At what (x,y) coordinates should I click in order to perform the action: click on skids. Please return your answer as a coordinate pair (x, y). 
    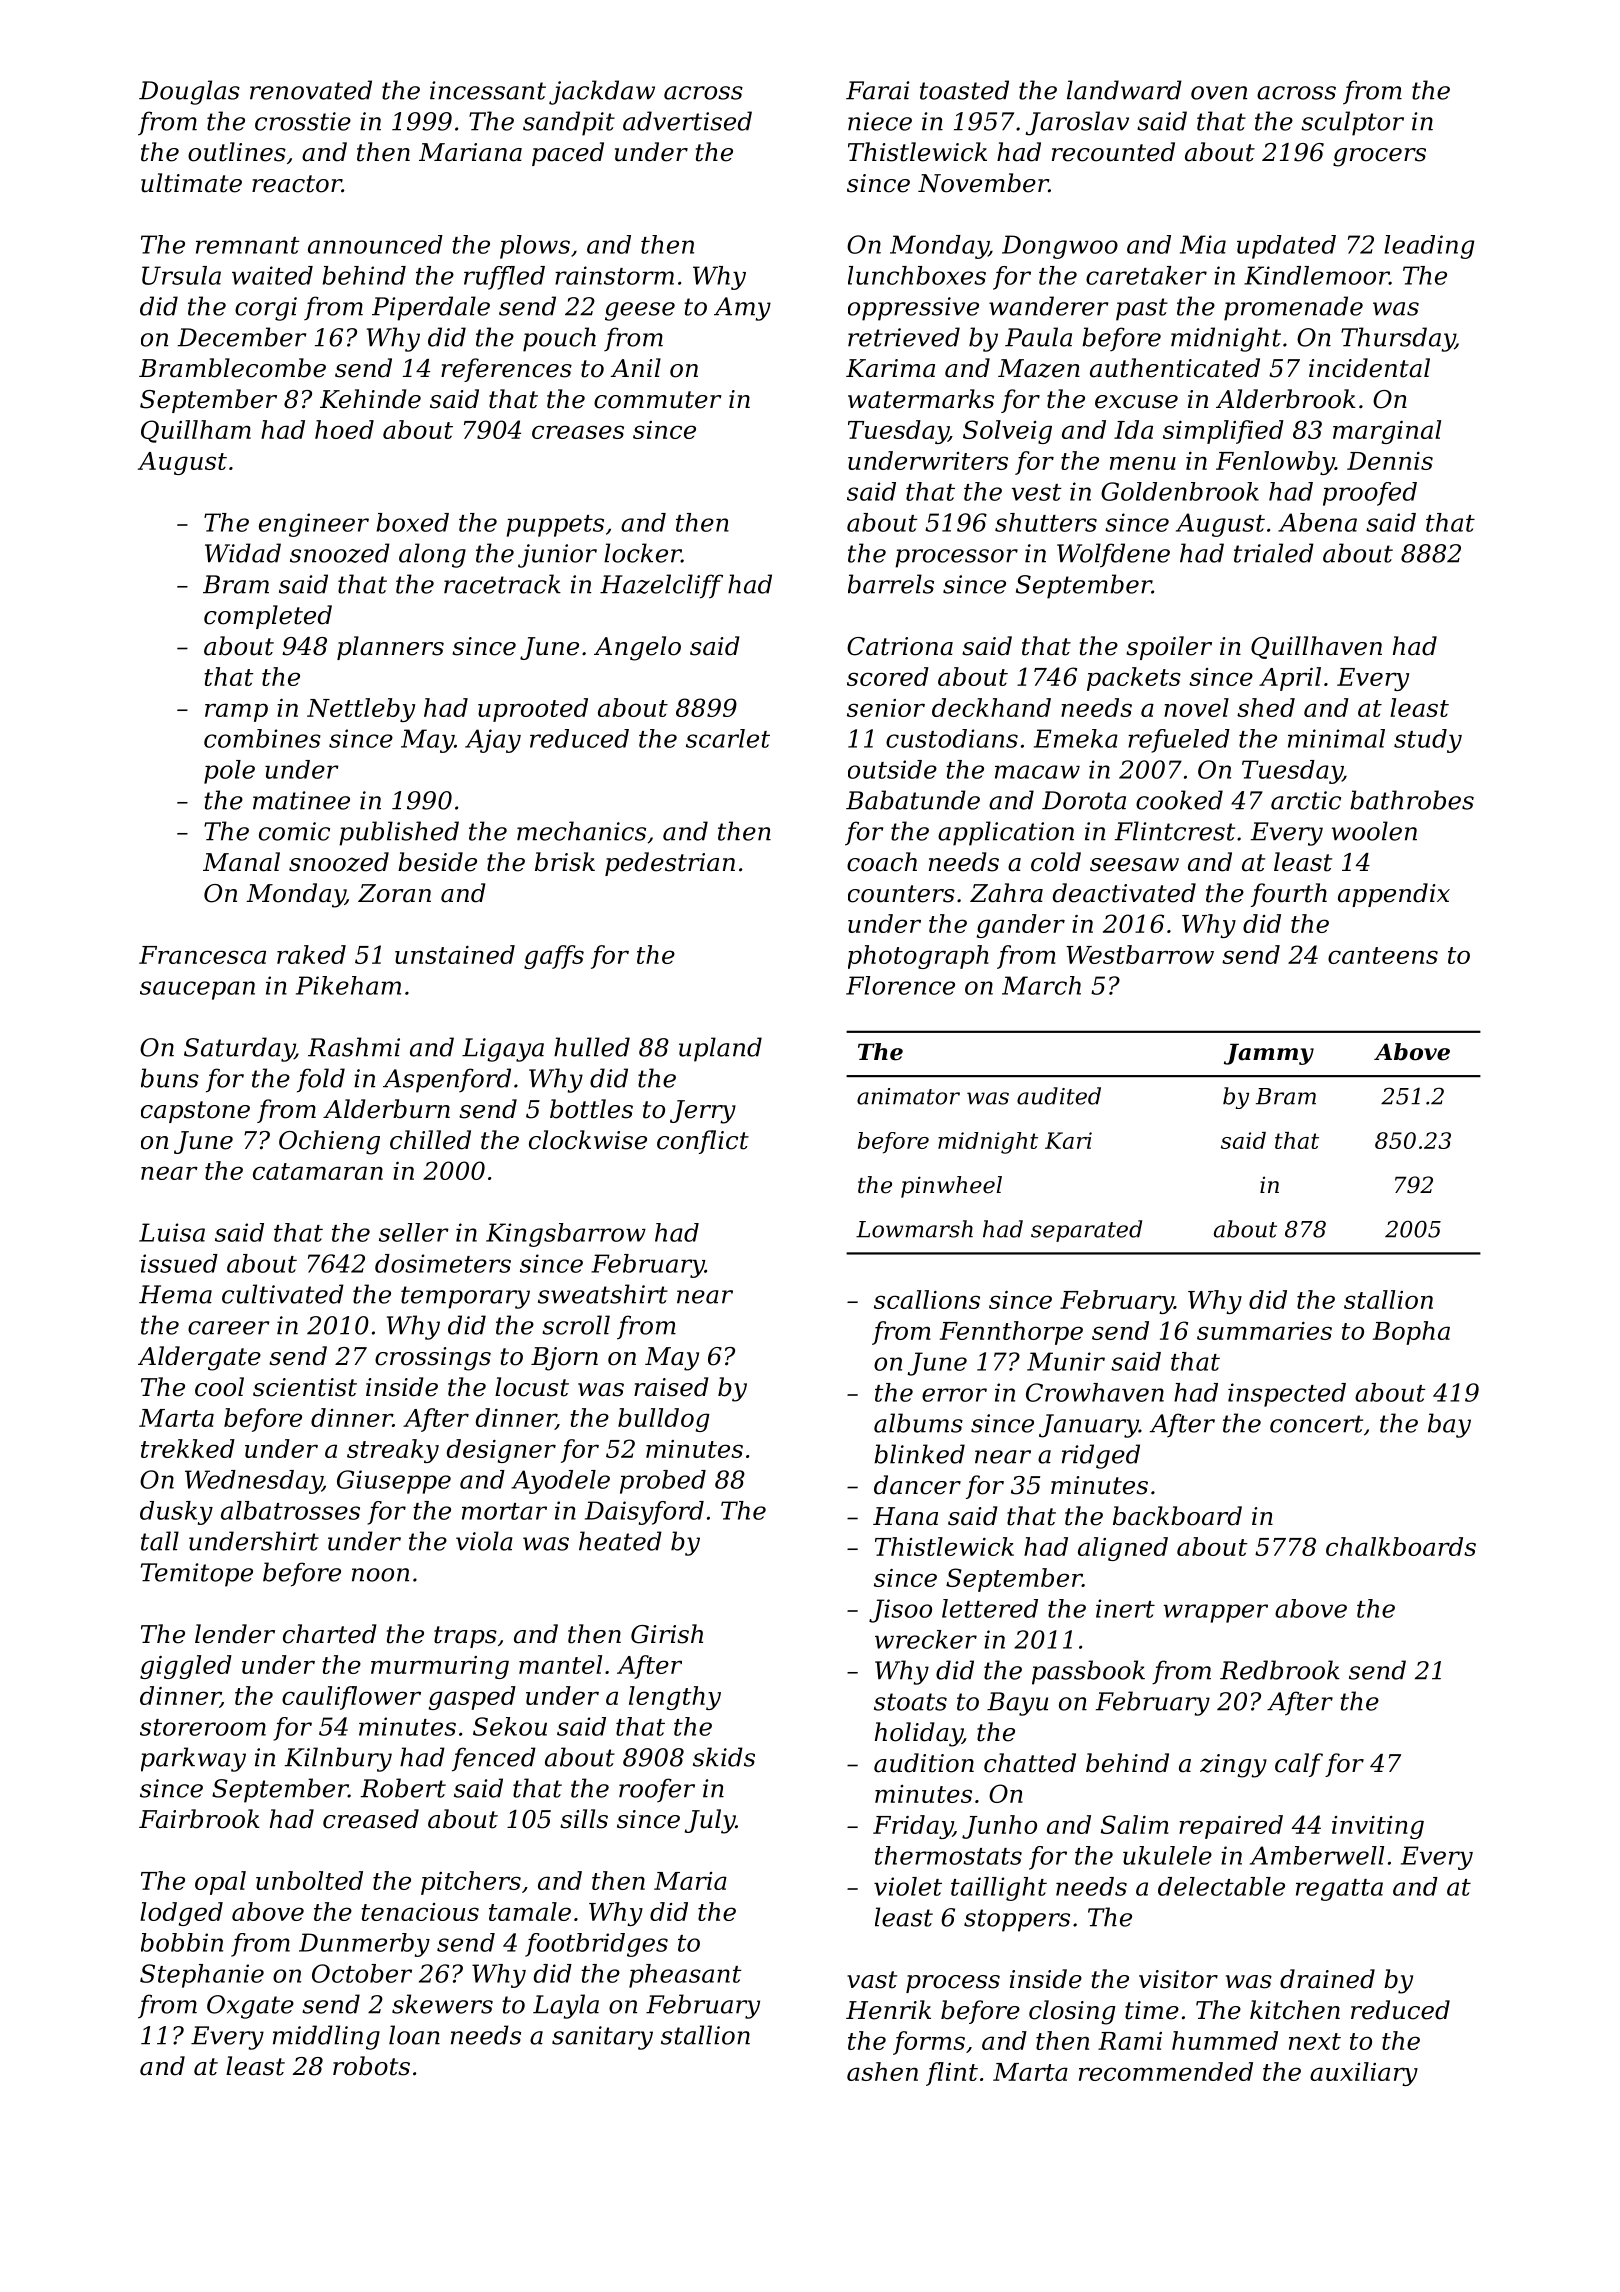
    Looking at the image, I should click on (724, 1757).
